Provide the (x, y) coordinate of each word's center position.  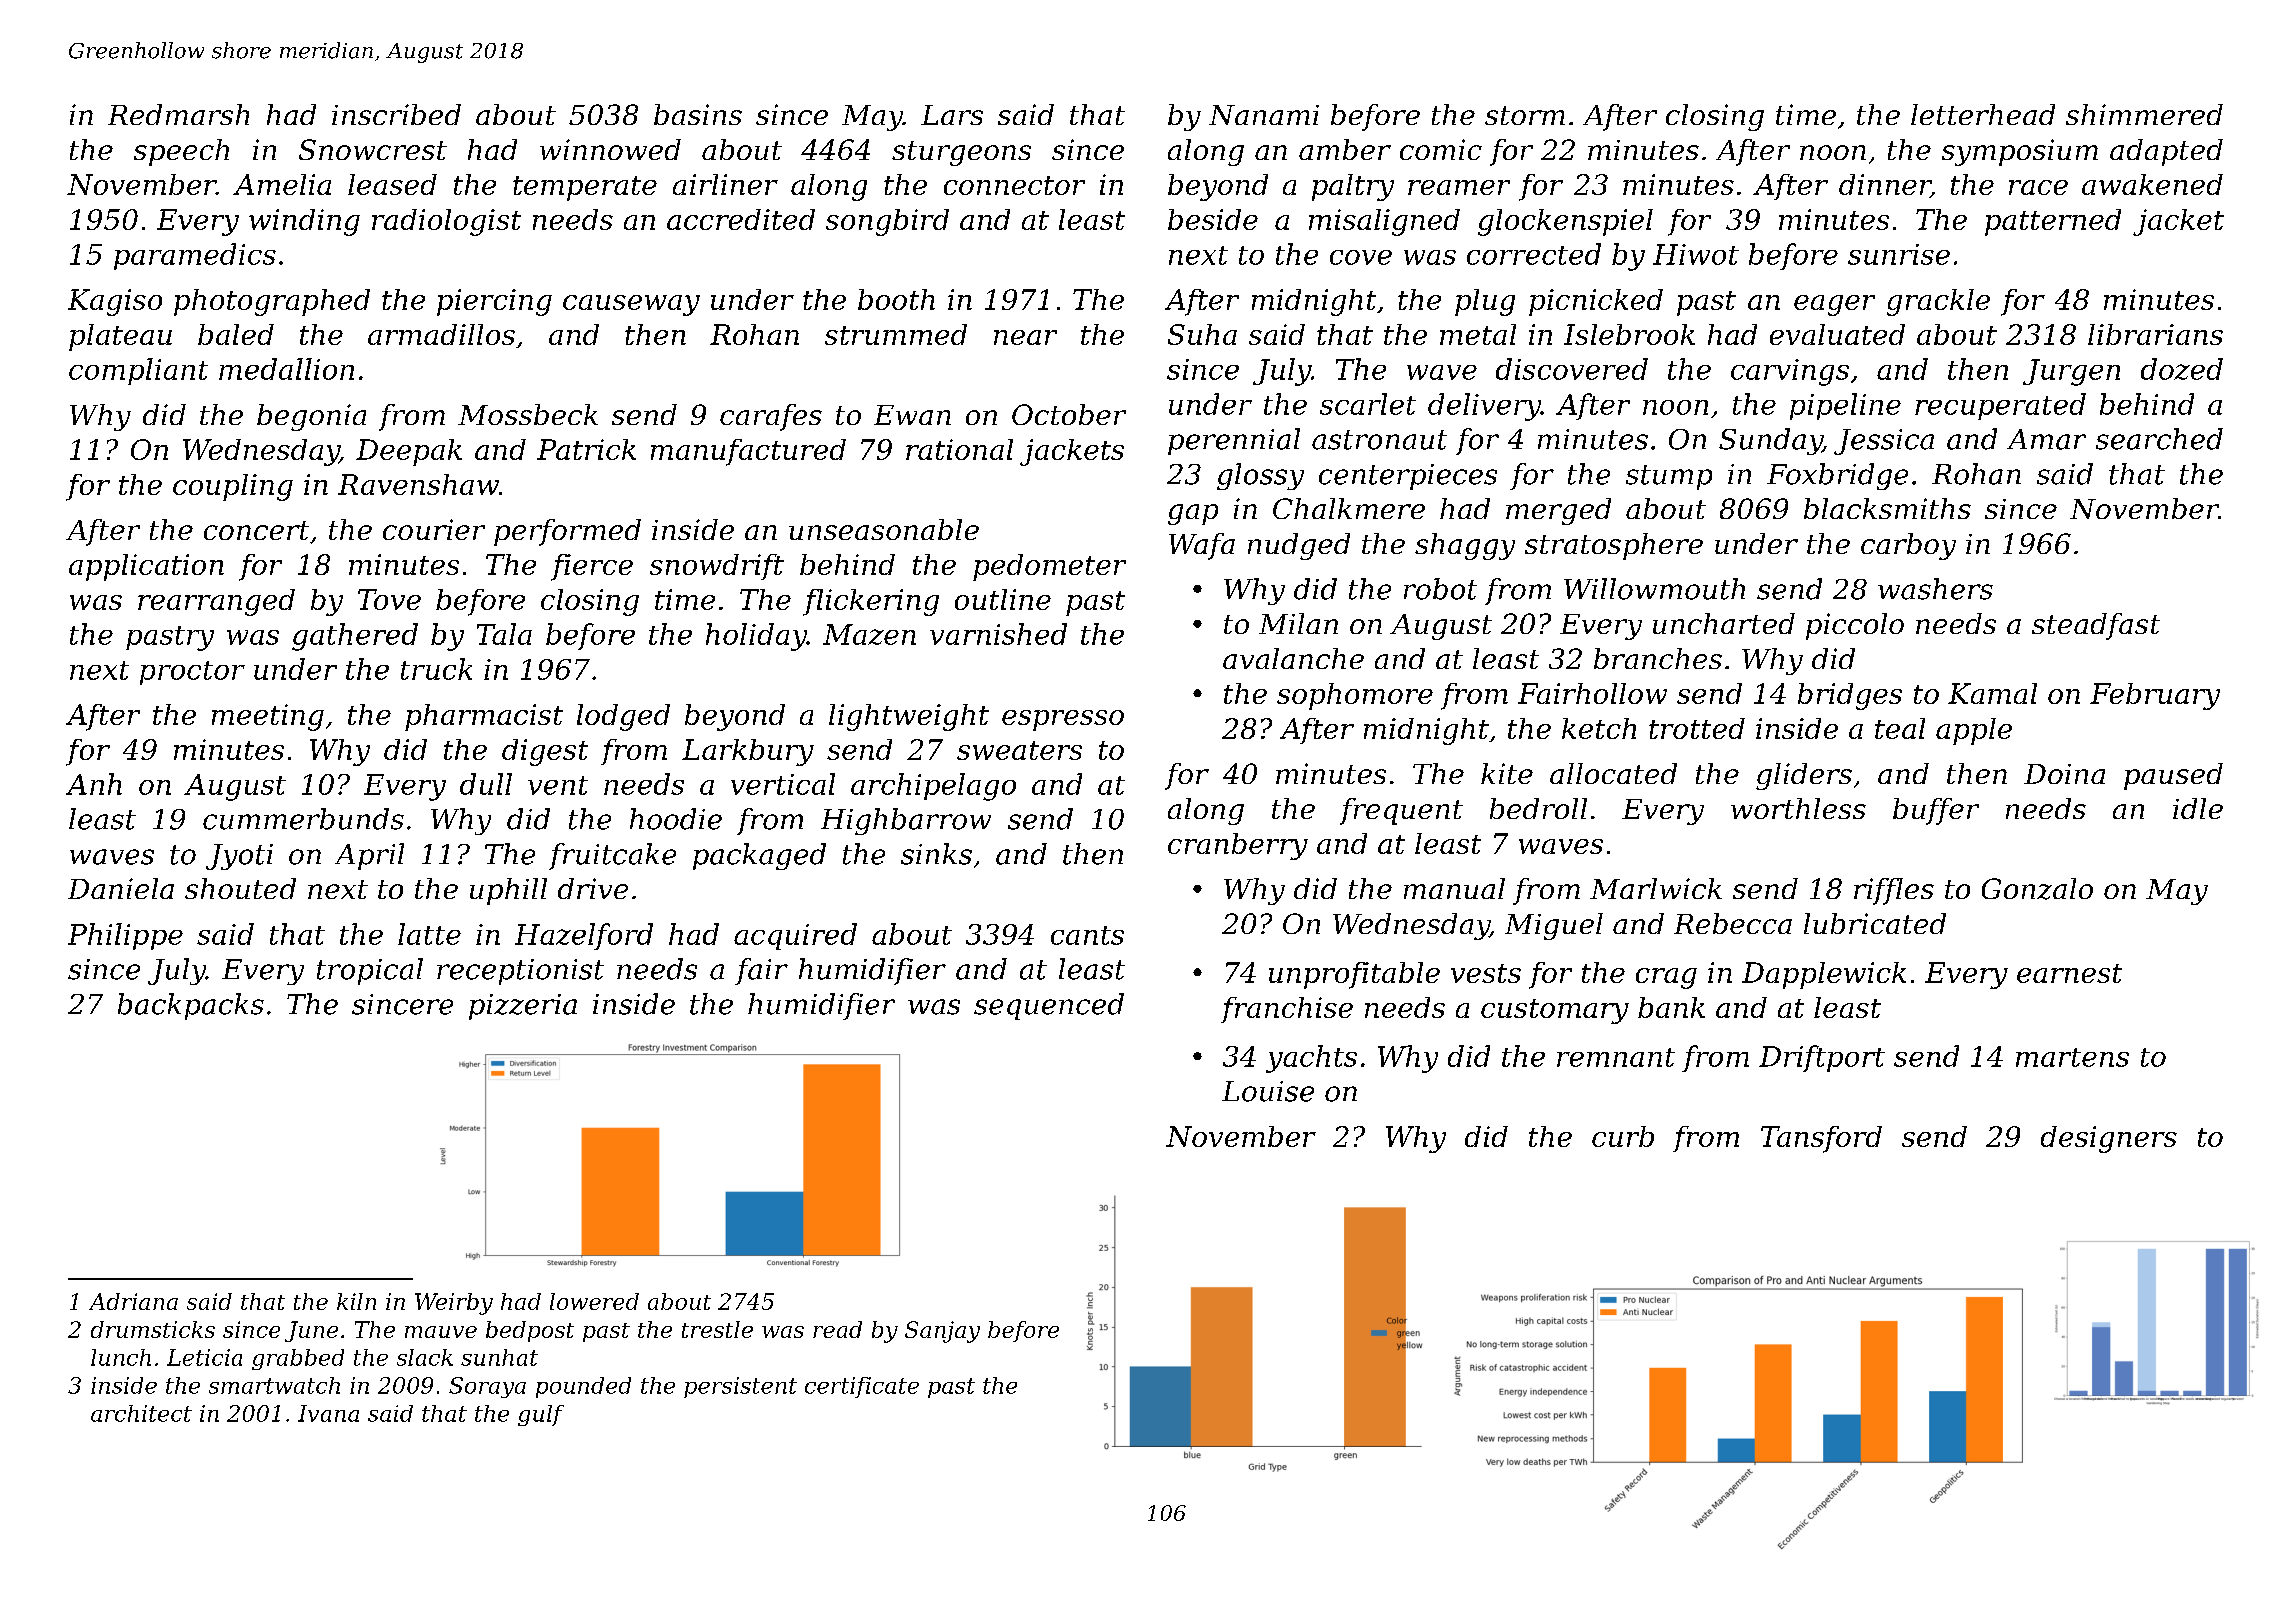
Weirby (454, 1304)
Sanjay (942, 1332)
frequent (1401, 811)
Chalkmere (1349, 508)
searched (2159, 439)
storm (1525, 115)
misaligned (1384, 222)
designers (2109, 1139)
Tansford (1821, 1139)
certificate (862, 1387)
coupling (233, 487)
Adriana (133, 1301)
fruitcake (612, 856)
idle (2198, 808)
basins (698, 114)
